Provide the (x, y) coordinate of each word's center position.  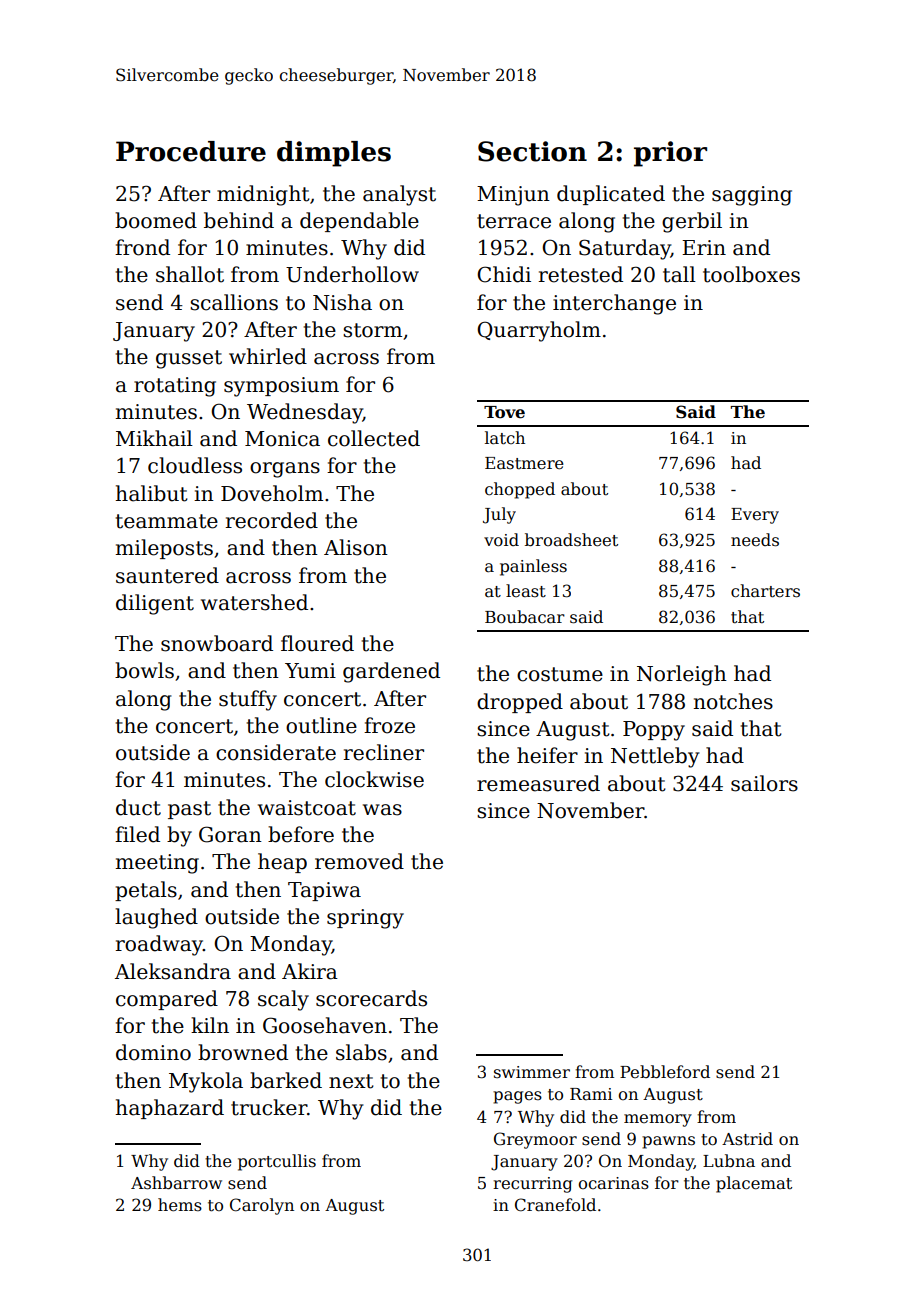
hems (180, 1205)
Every (755, 516)
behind (239, 220)
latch (505, 438)
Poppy (654, 731)
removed (359, 861)
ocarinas (614, 1183)
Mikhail (154, 438)
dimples (334, 154)
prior (670, 154)
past (189, 810)
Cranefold (555, 1205)
